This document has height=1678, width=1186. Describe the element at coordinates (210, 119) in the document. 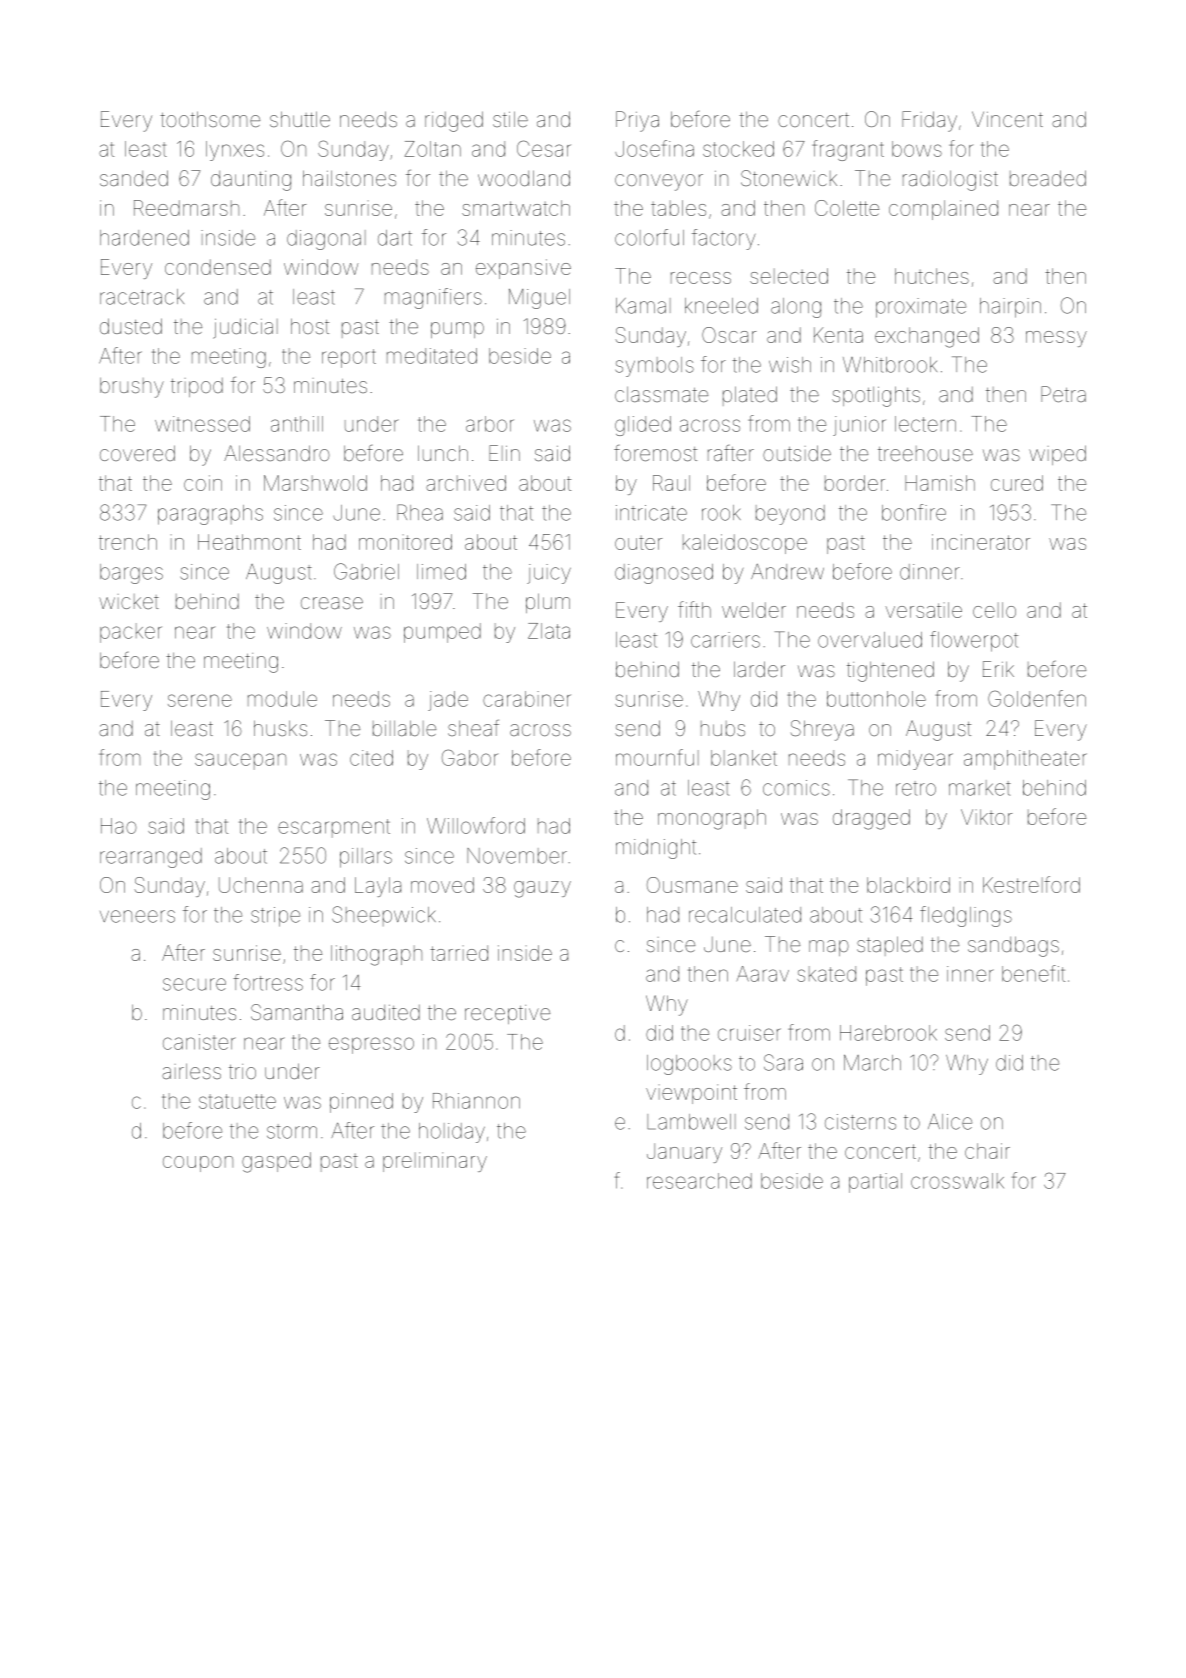

I see `toothsome` at that location.
